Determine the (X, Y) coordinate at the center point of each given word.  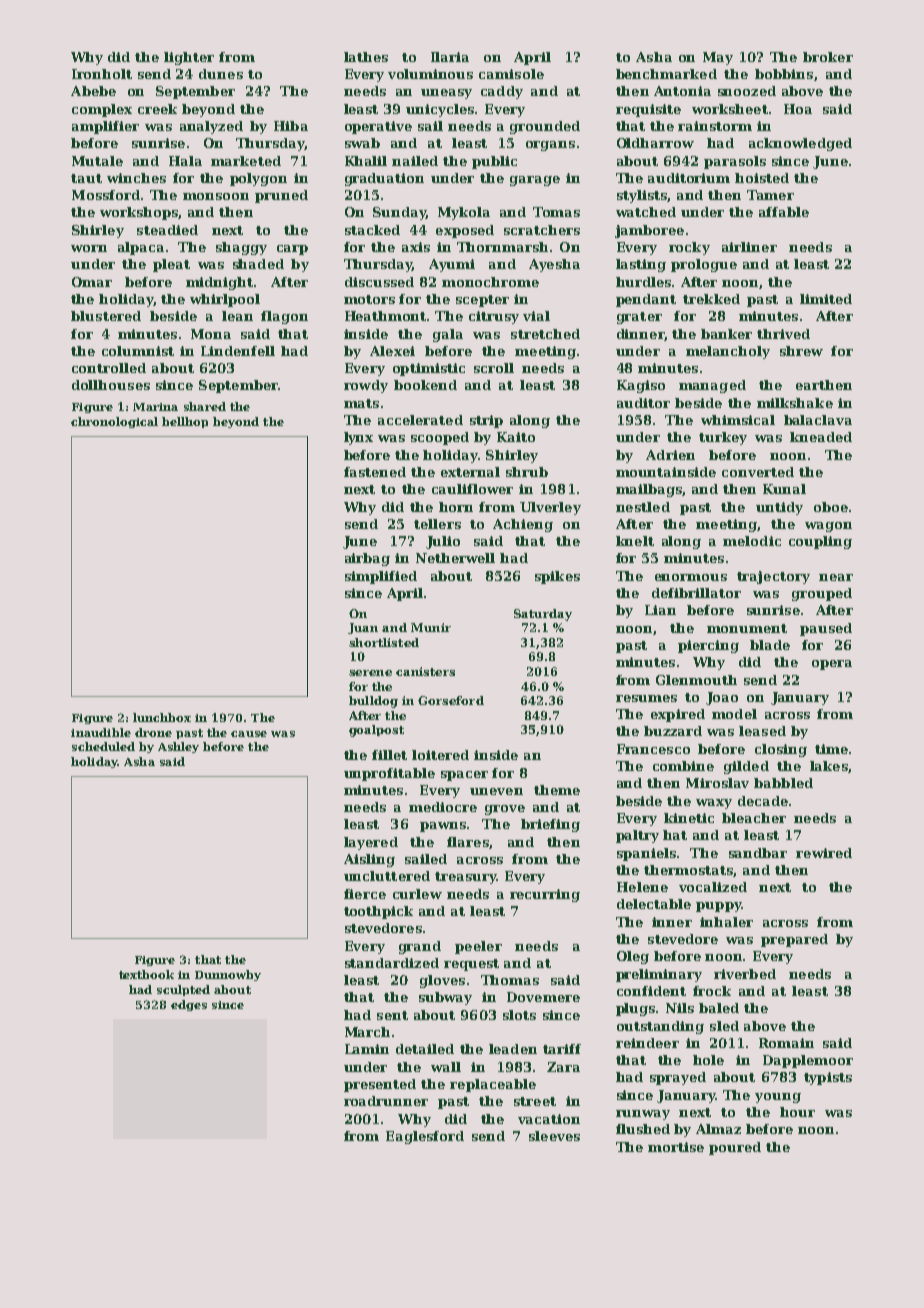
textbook (146, 974)
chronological (114, 422)
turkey (723, 438)
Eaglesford (425, 1137)
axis (416, 247)
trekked (711, 299)
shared (205, 406)
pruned (281, 196)
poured (735, 1148)
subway (445, 998)
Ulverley (550, 508)
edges (189, 1005)
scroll (494, 368)
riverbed (745, 974)
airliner (749, 247)
